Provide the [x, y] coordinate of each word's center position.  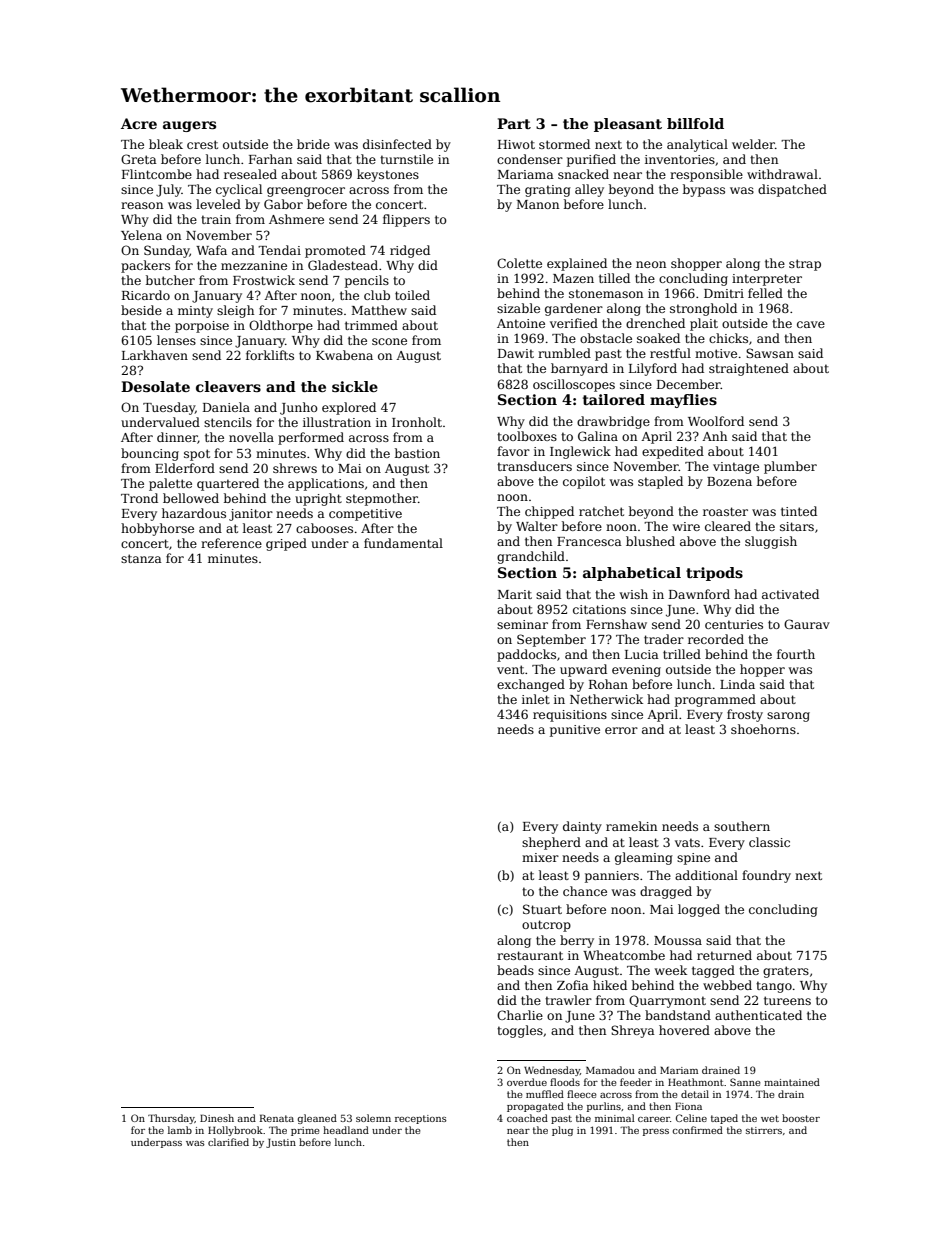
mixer [540, 857]
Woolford [716, 421]
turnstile [406, 159]
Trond [139, 498]
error [621, 730]
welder [753, 144]
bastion [417, 453]
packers [145, 266]
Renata [277, 1118]
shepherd [551, 843]
